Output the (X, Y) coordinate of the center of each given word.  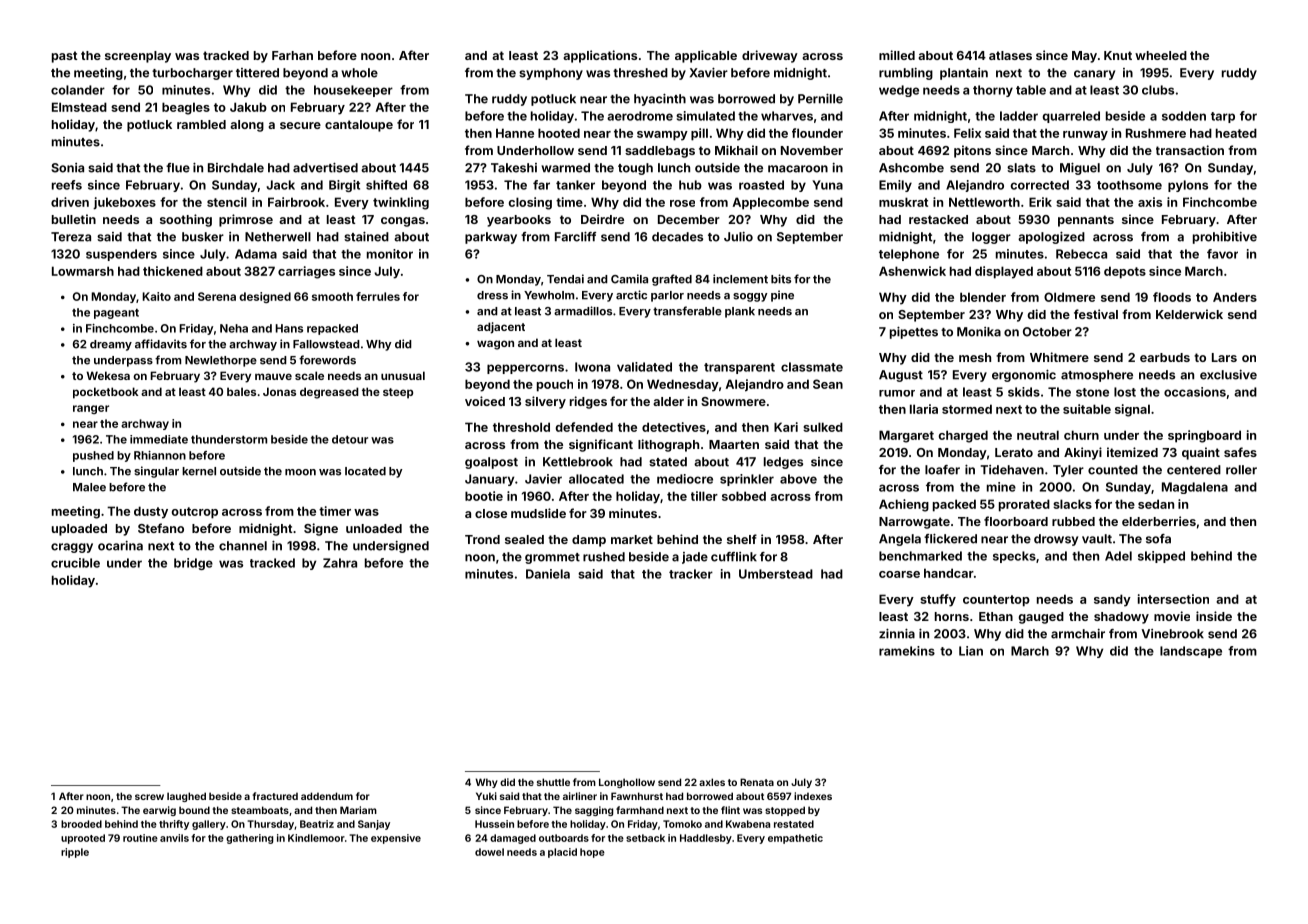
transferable (687, 311)
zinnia (897, 634)
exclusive (1228, 375)
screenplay (138, 57)
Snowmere (733, 401)
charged (963, 436)
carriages (306, 272)
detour (350, 439)
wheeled (1161, 55)
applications (600, 56)
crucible (75, 563)
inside (1214, 616)
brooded (81, 824)
